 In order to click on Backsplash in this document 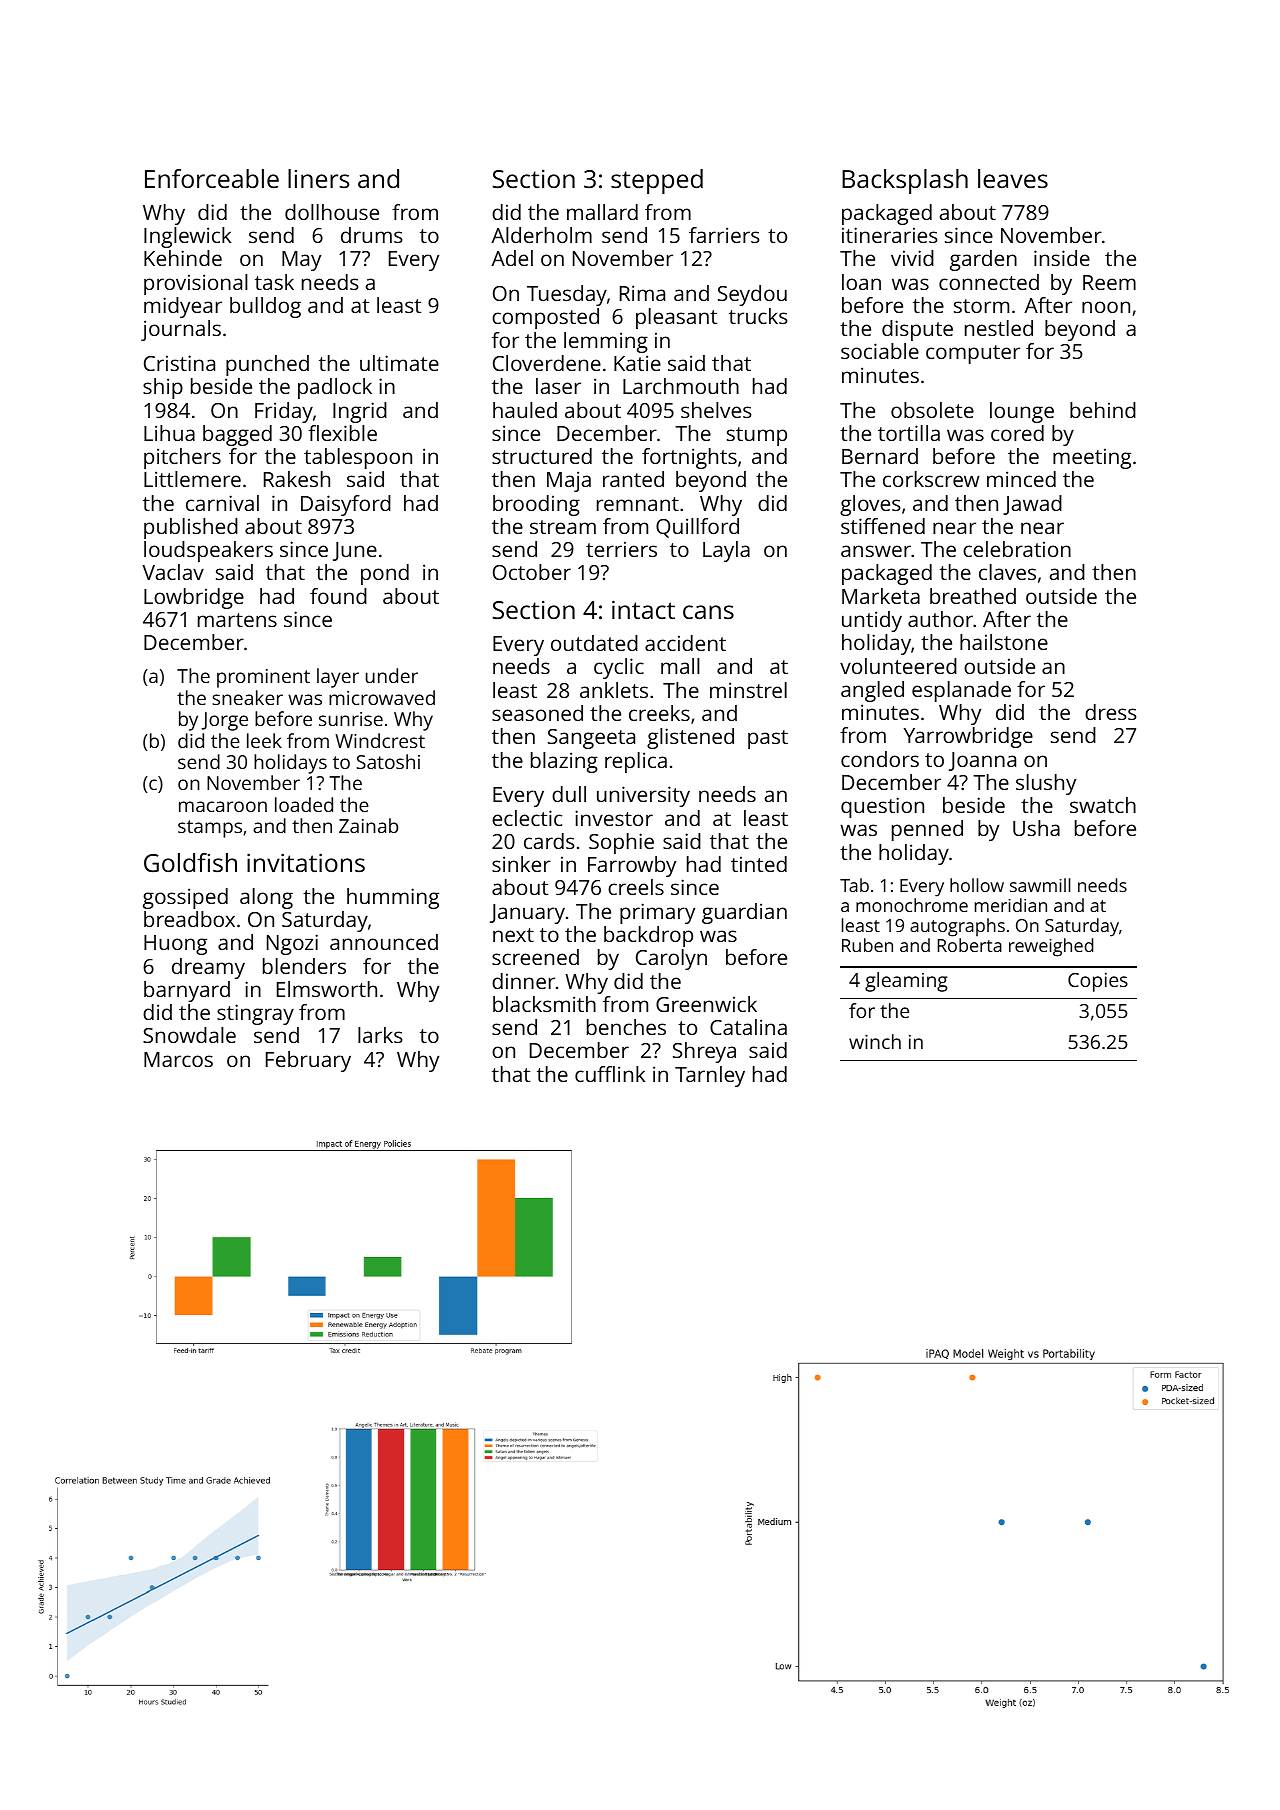, I will do `click(905, 181)`.
